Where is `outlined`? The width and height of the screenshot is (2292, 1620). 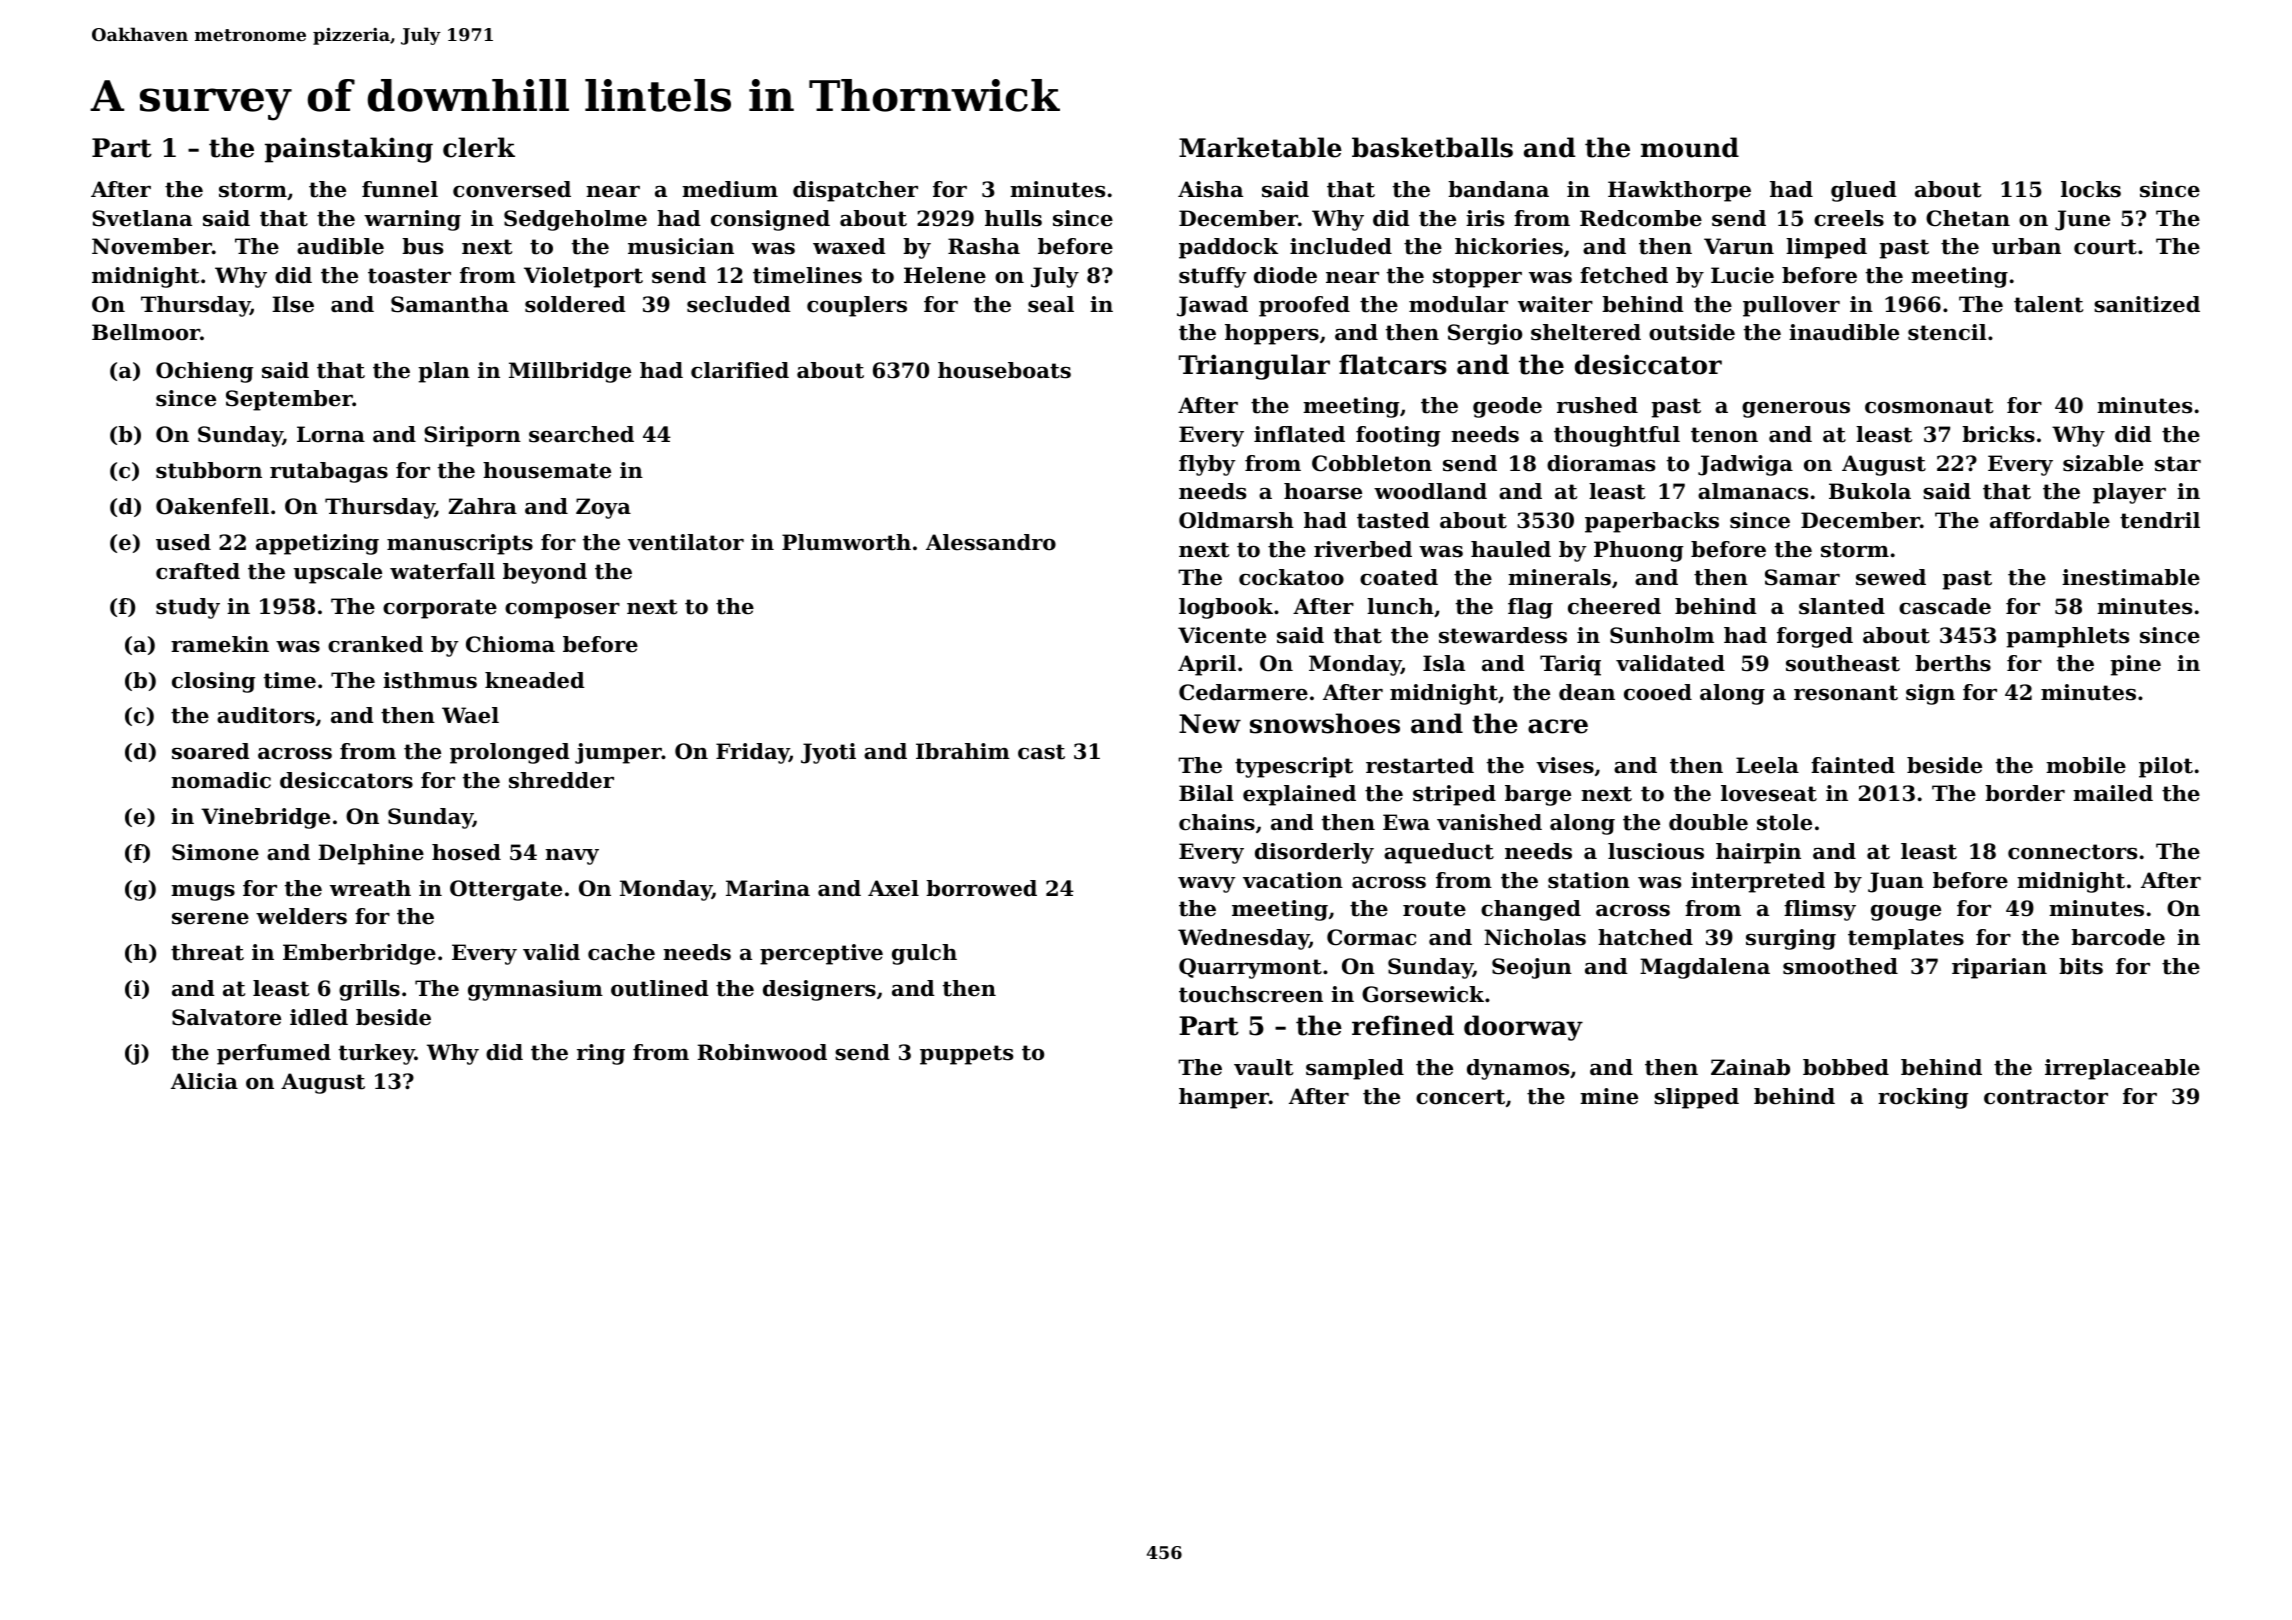
outlined is located at coordinates (660, 988).
